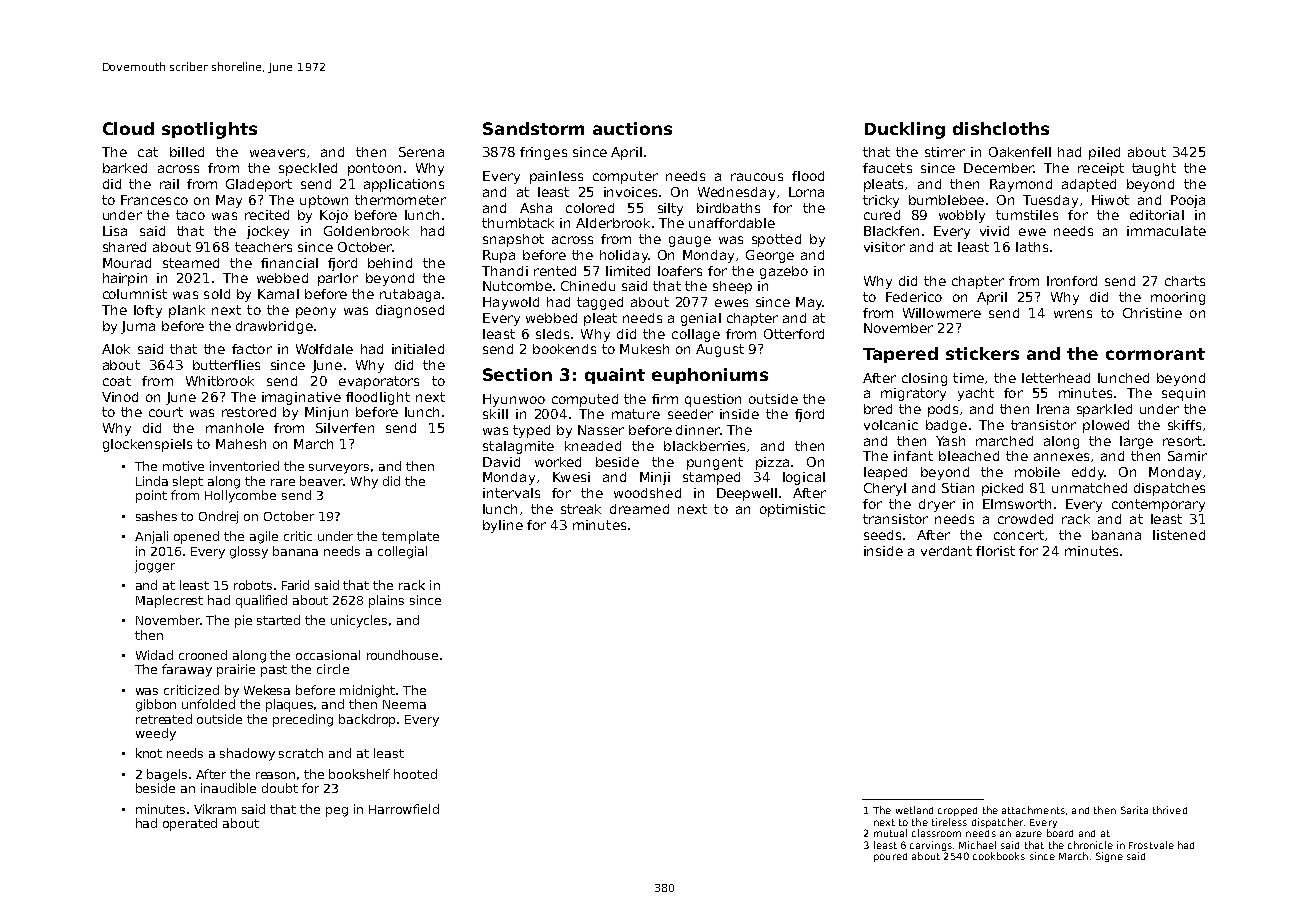 Image resolution: width=1308 pixels, height=924 pixels. Describe the element at coordinates (190, 824) in the document. I see `operated` at that location.
